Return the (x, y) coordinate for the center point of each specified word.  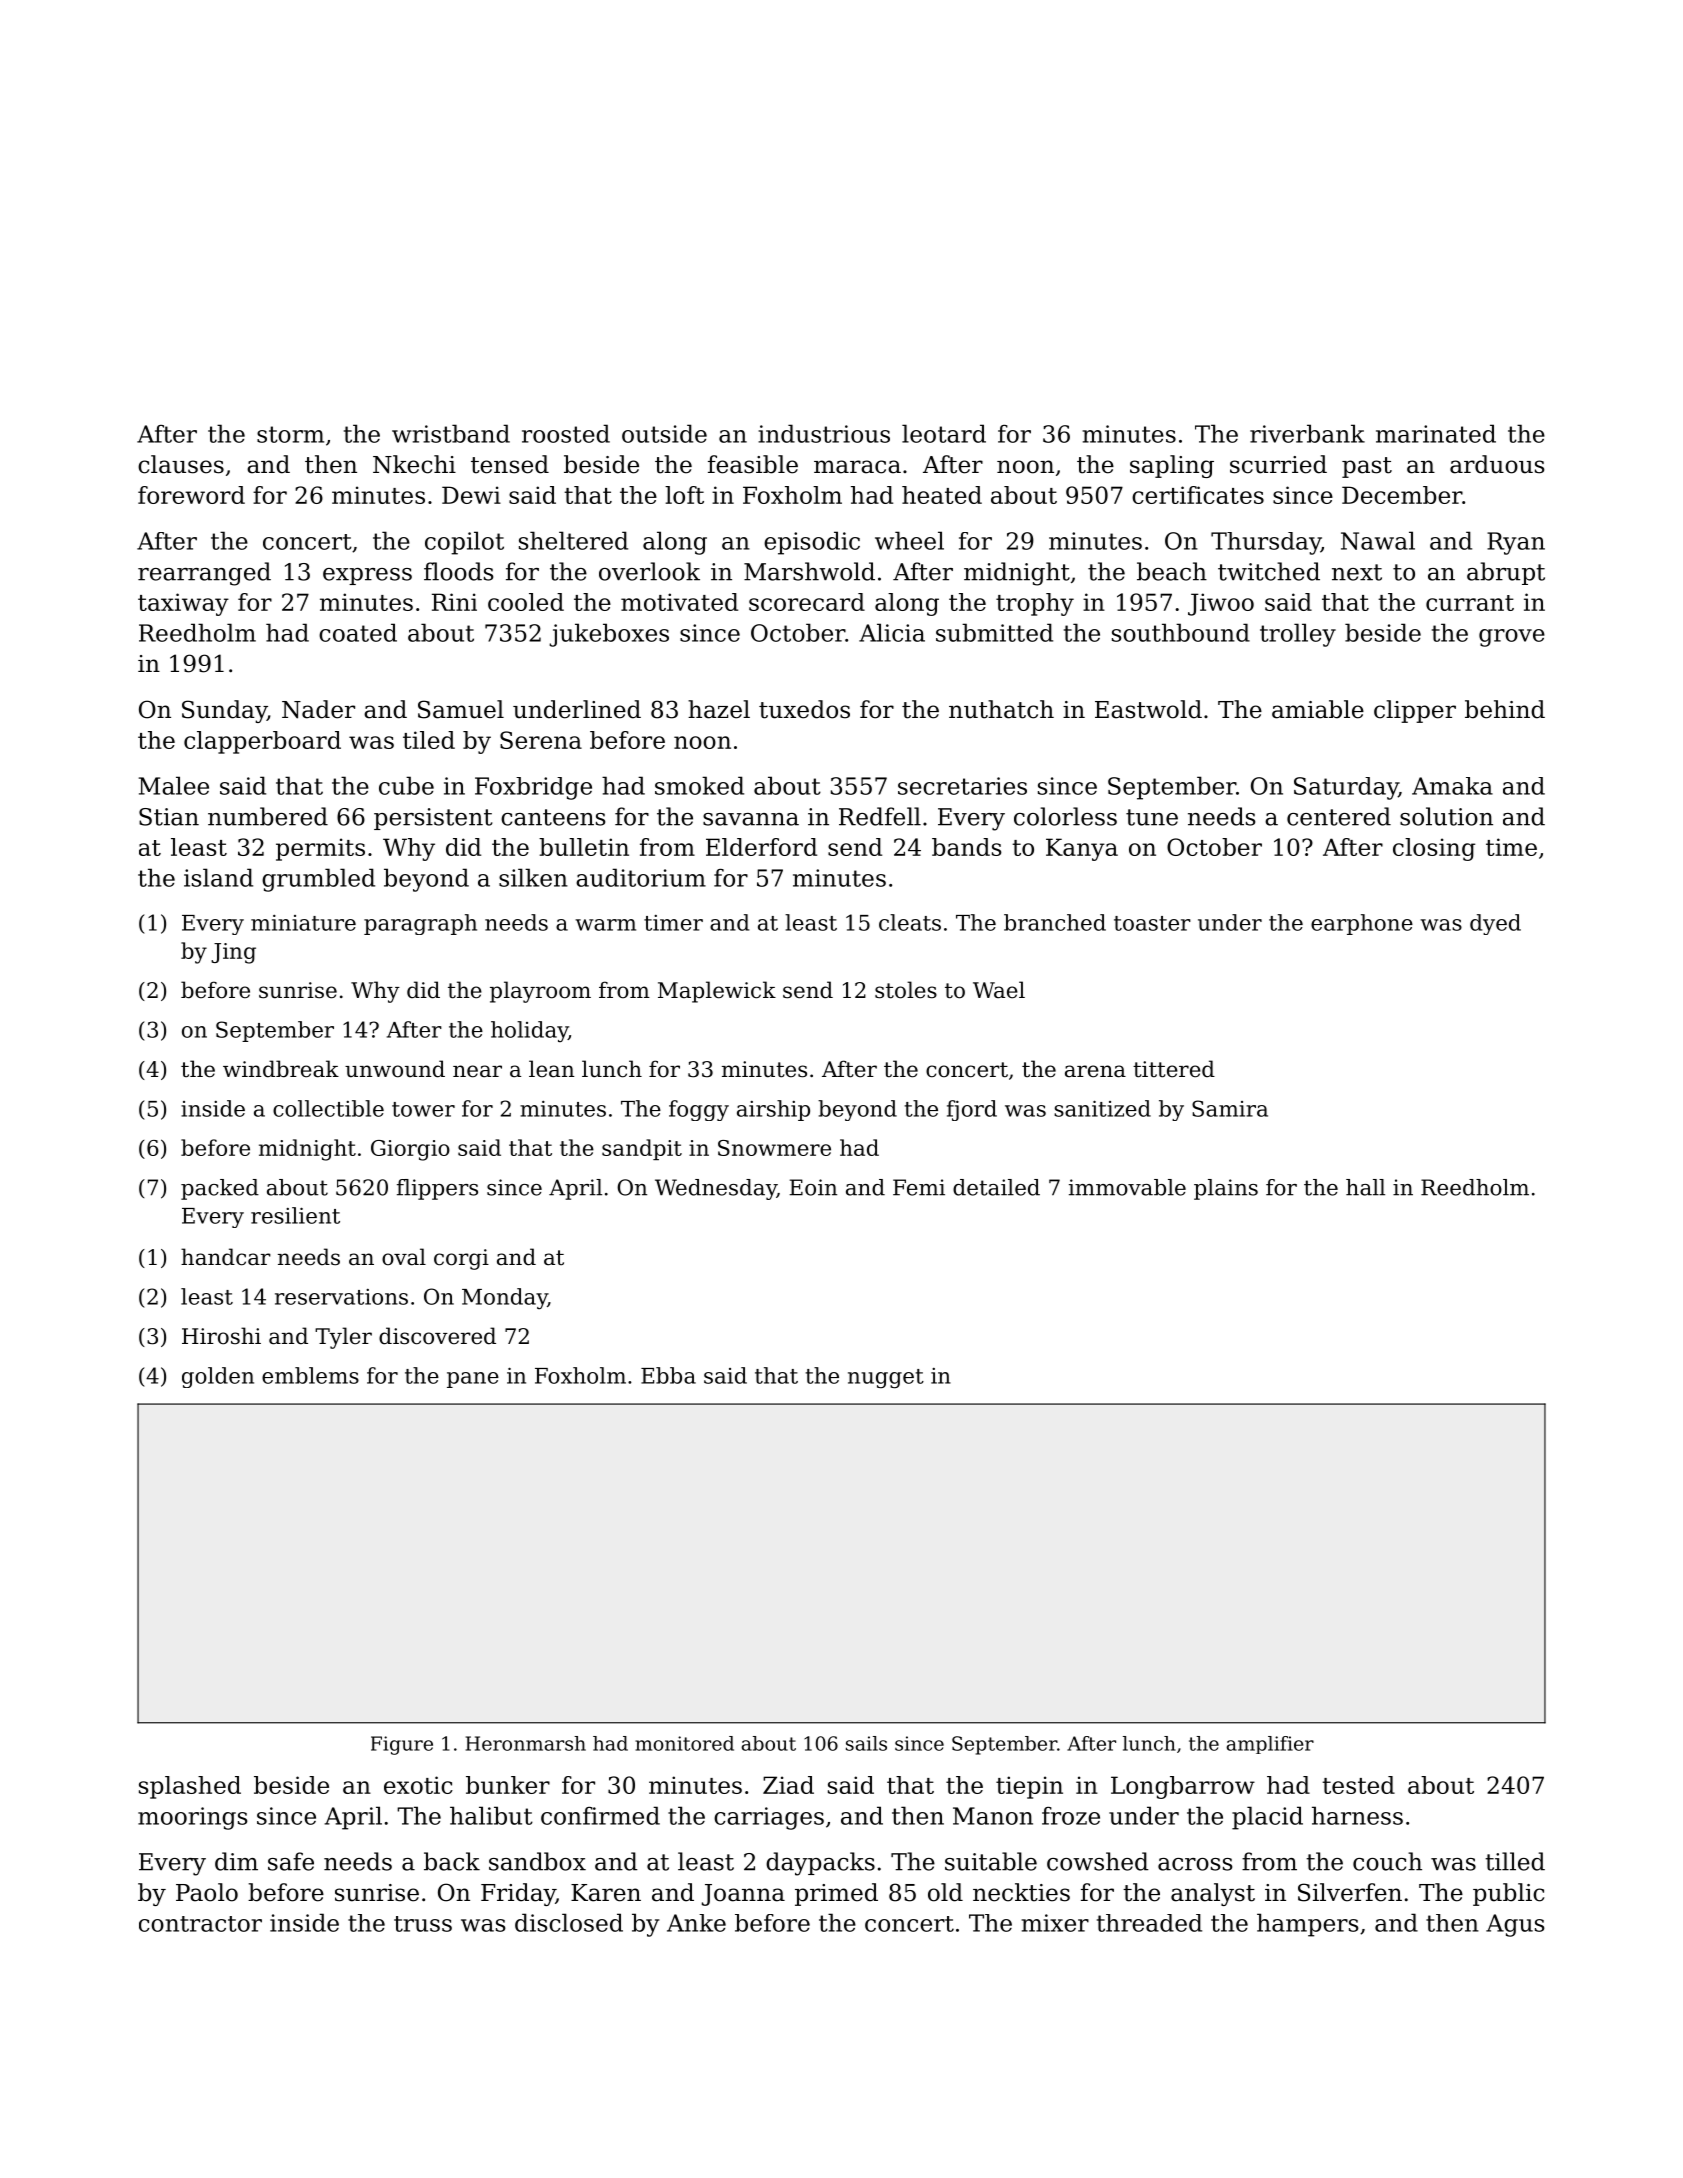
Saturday (1346, 788)
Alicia (892, 632)
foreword (191, 495)
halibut (491, 1815)
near (477, 1071)
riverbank (1307, 433)
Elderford (761, 847)
